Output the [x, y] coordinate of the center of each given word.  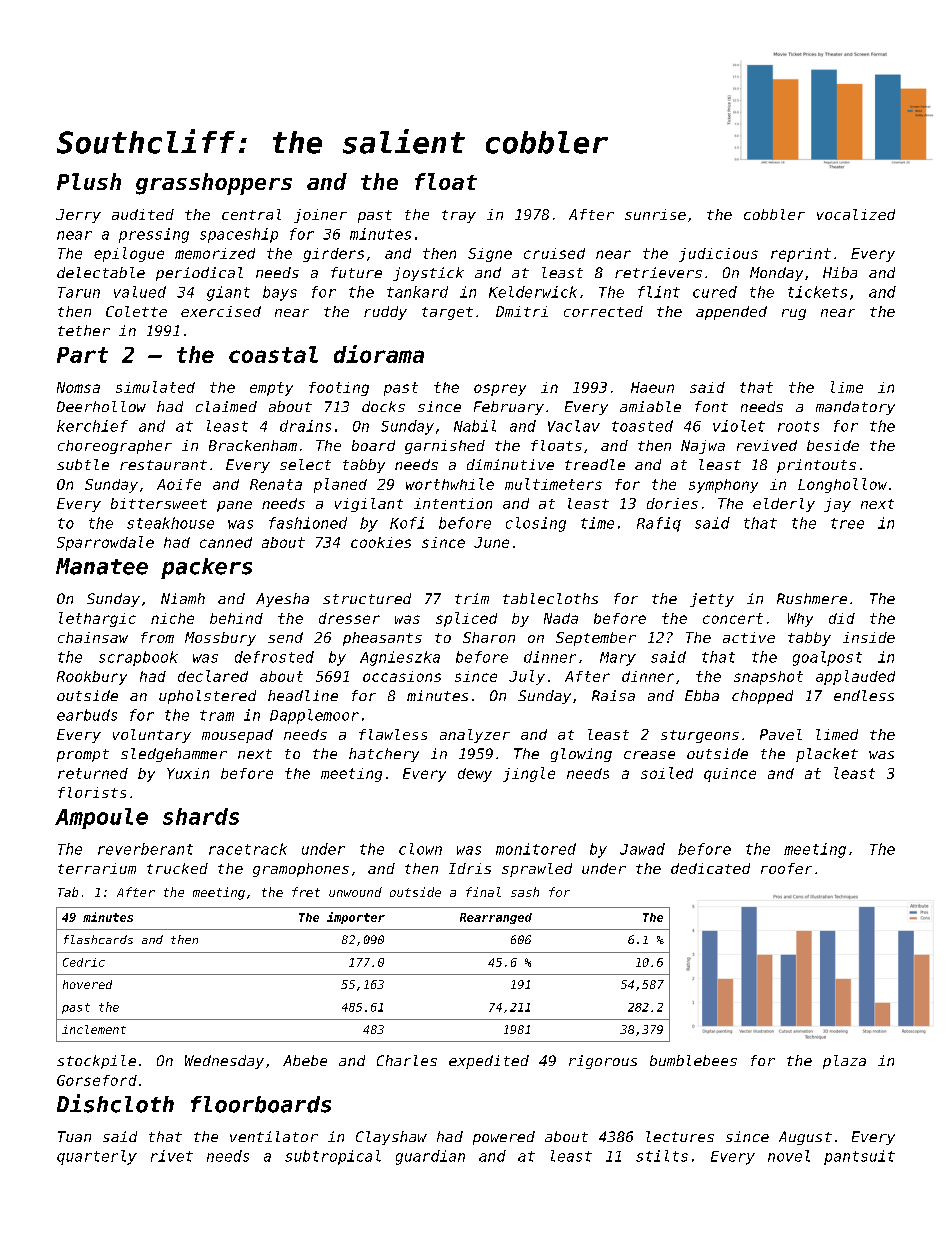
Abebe [305, 1060]
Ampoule [101, 818]
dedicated [710, 868]
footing [339, 389]
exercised [221, 311]
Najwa [703, 447]
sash [525, 892]
